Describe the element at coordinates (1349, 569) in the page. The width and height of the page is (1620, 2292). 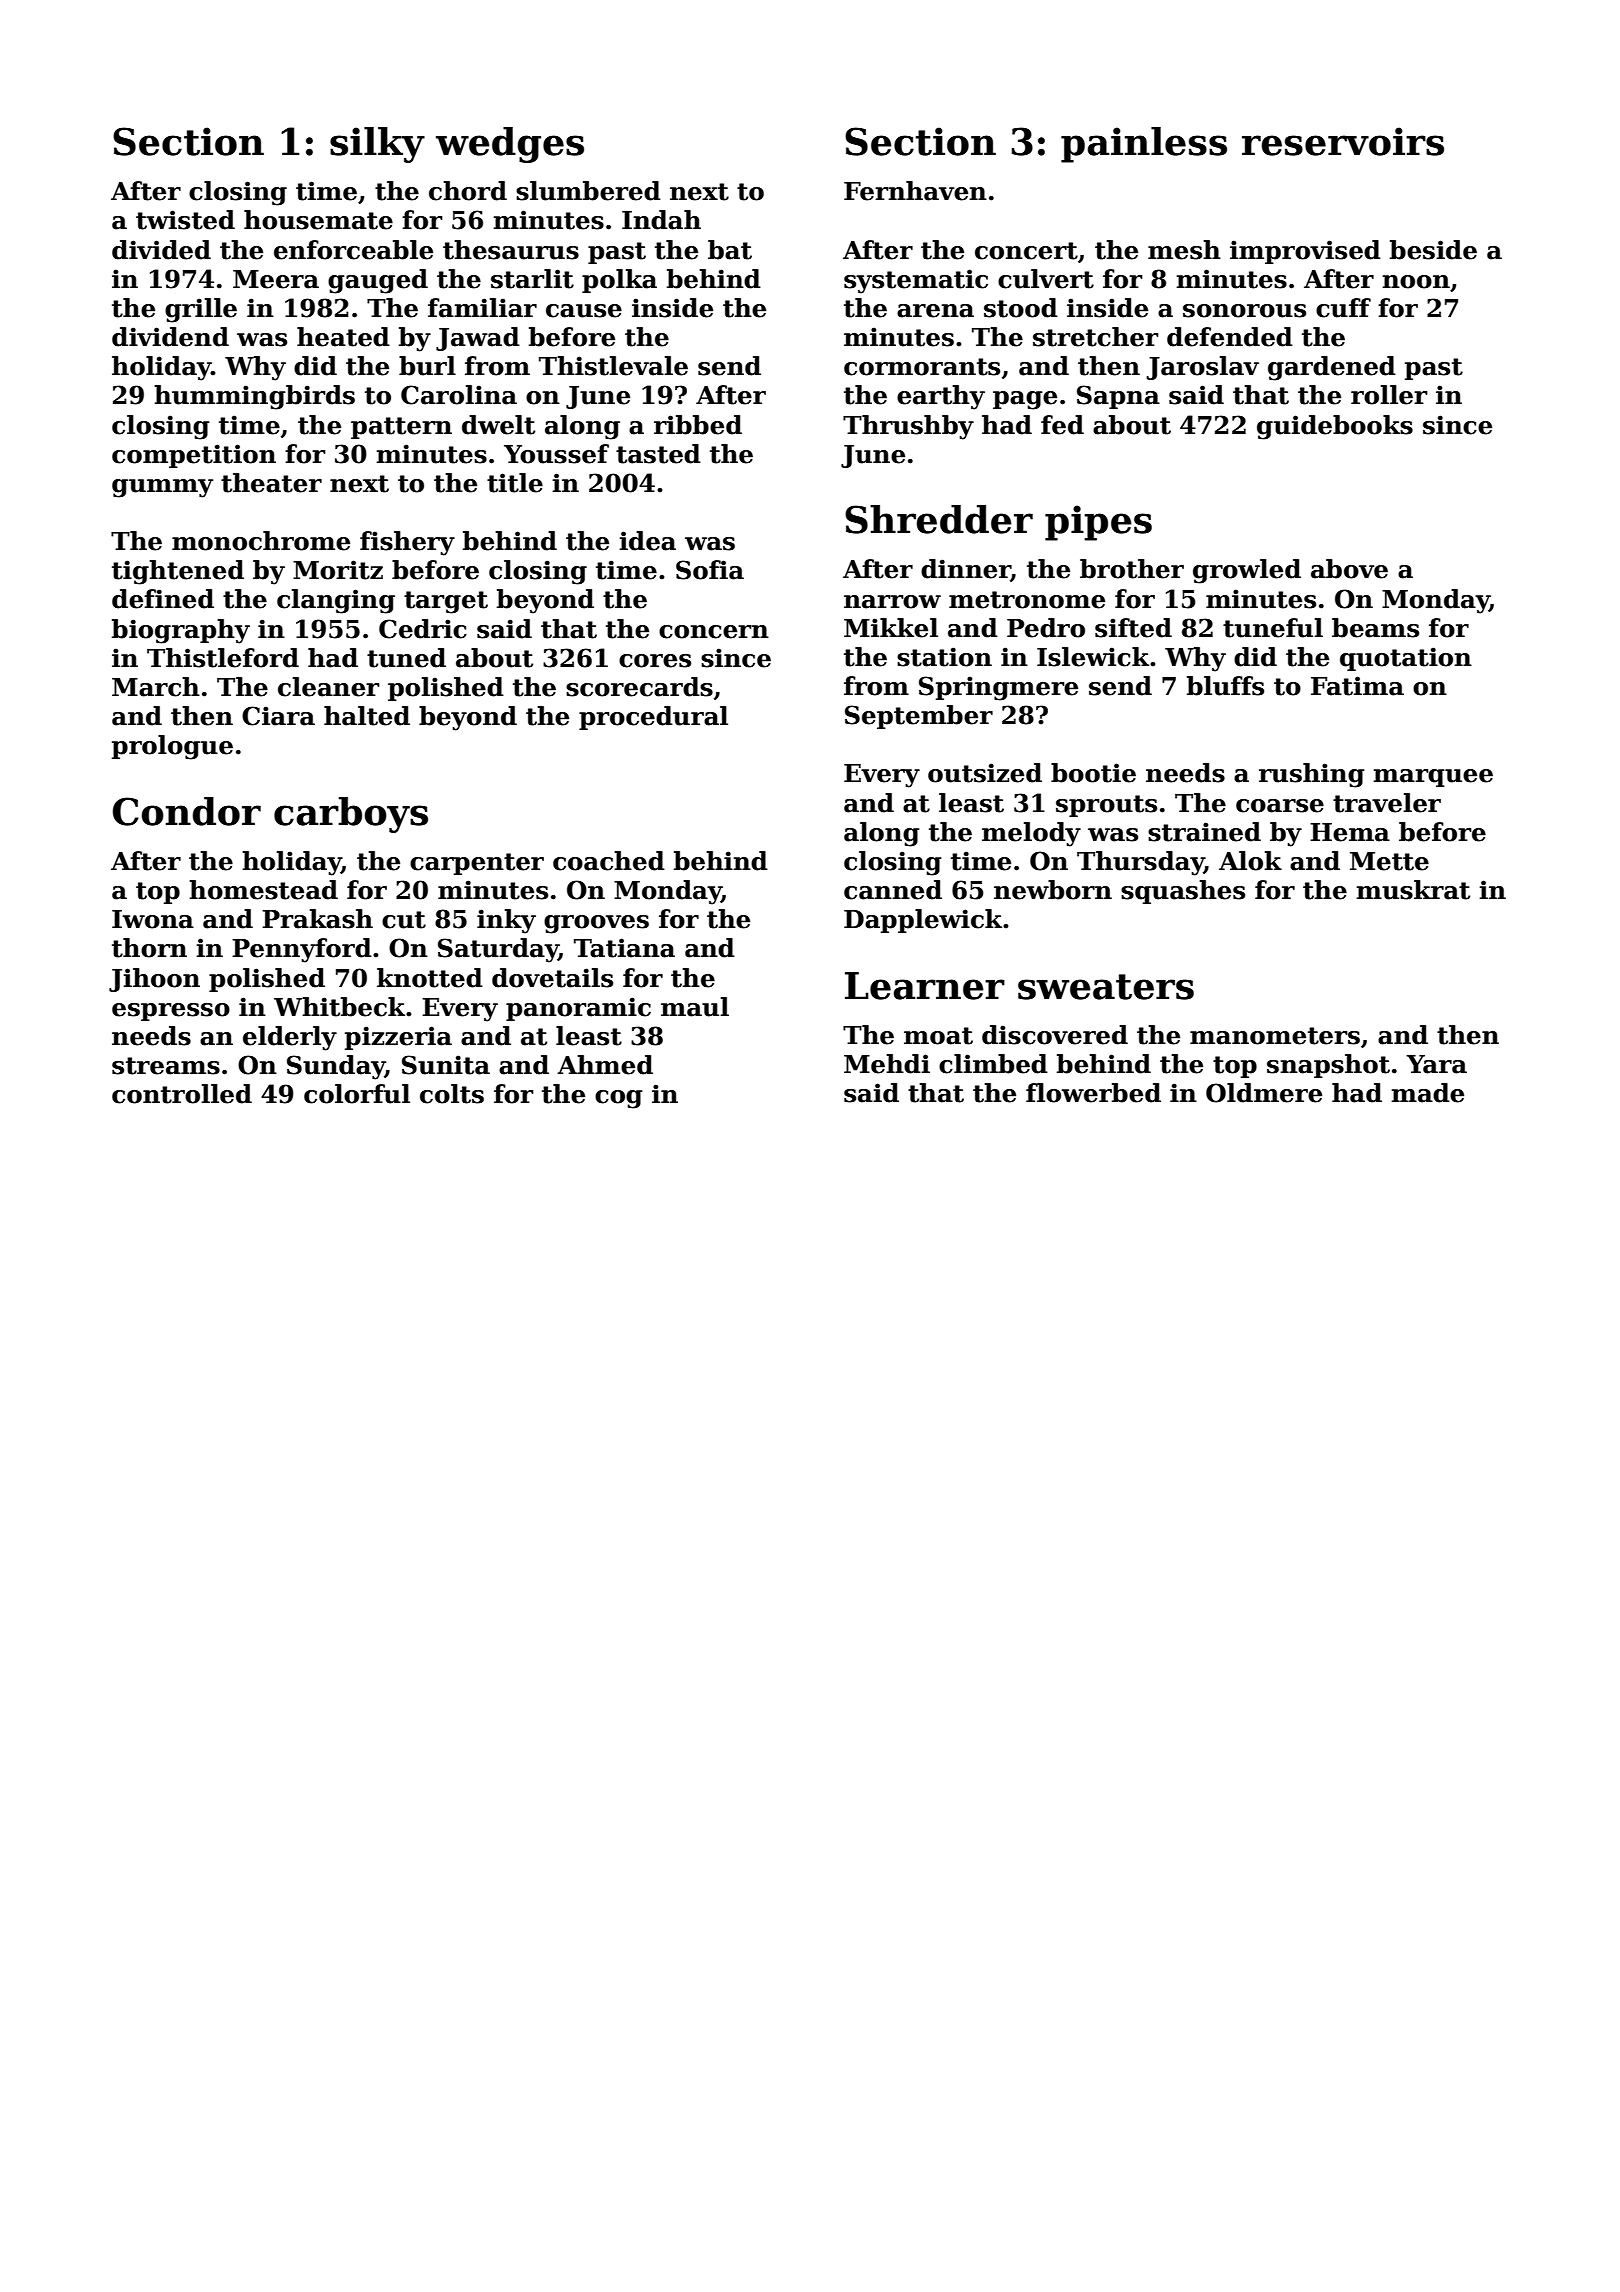
I see `above` at that location.
